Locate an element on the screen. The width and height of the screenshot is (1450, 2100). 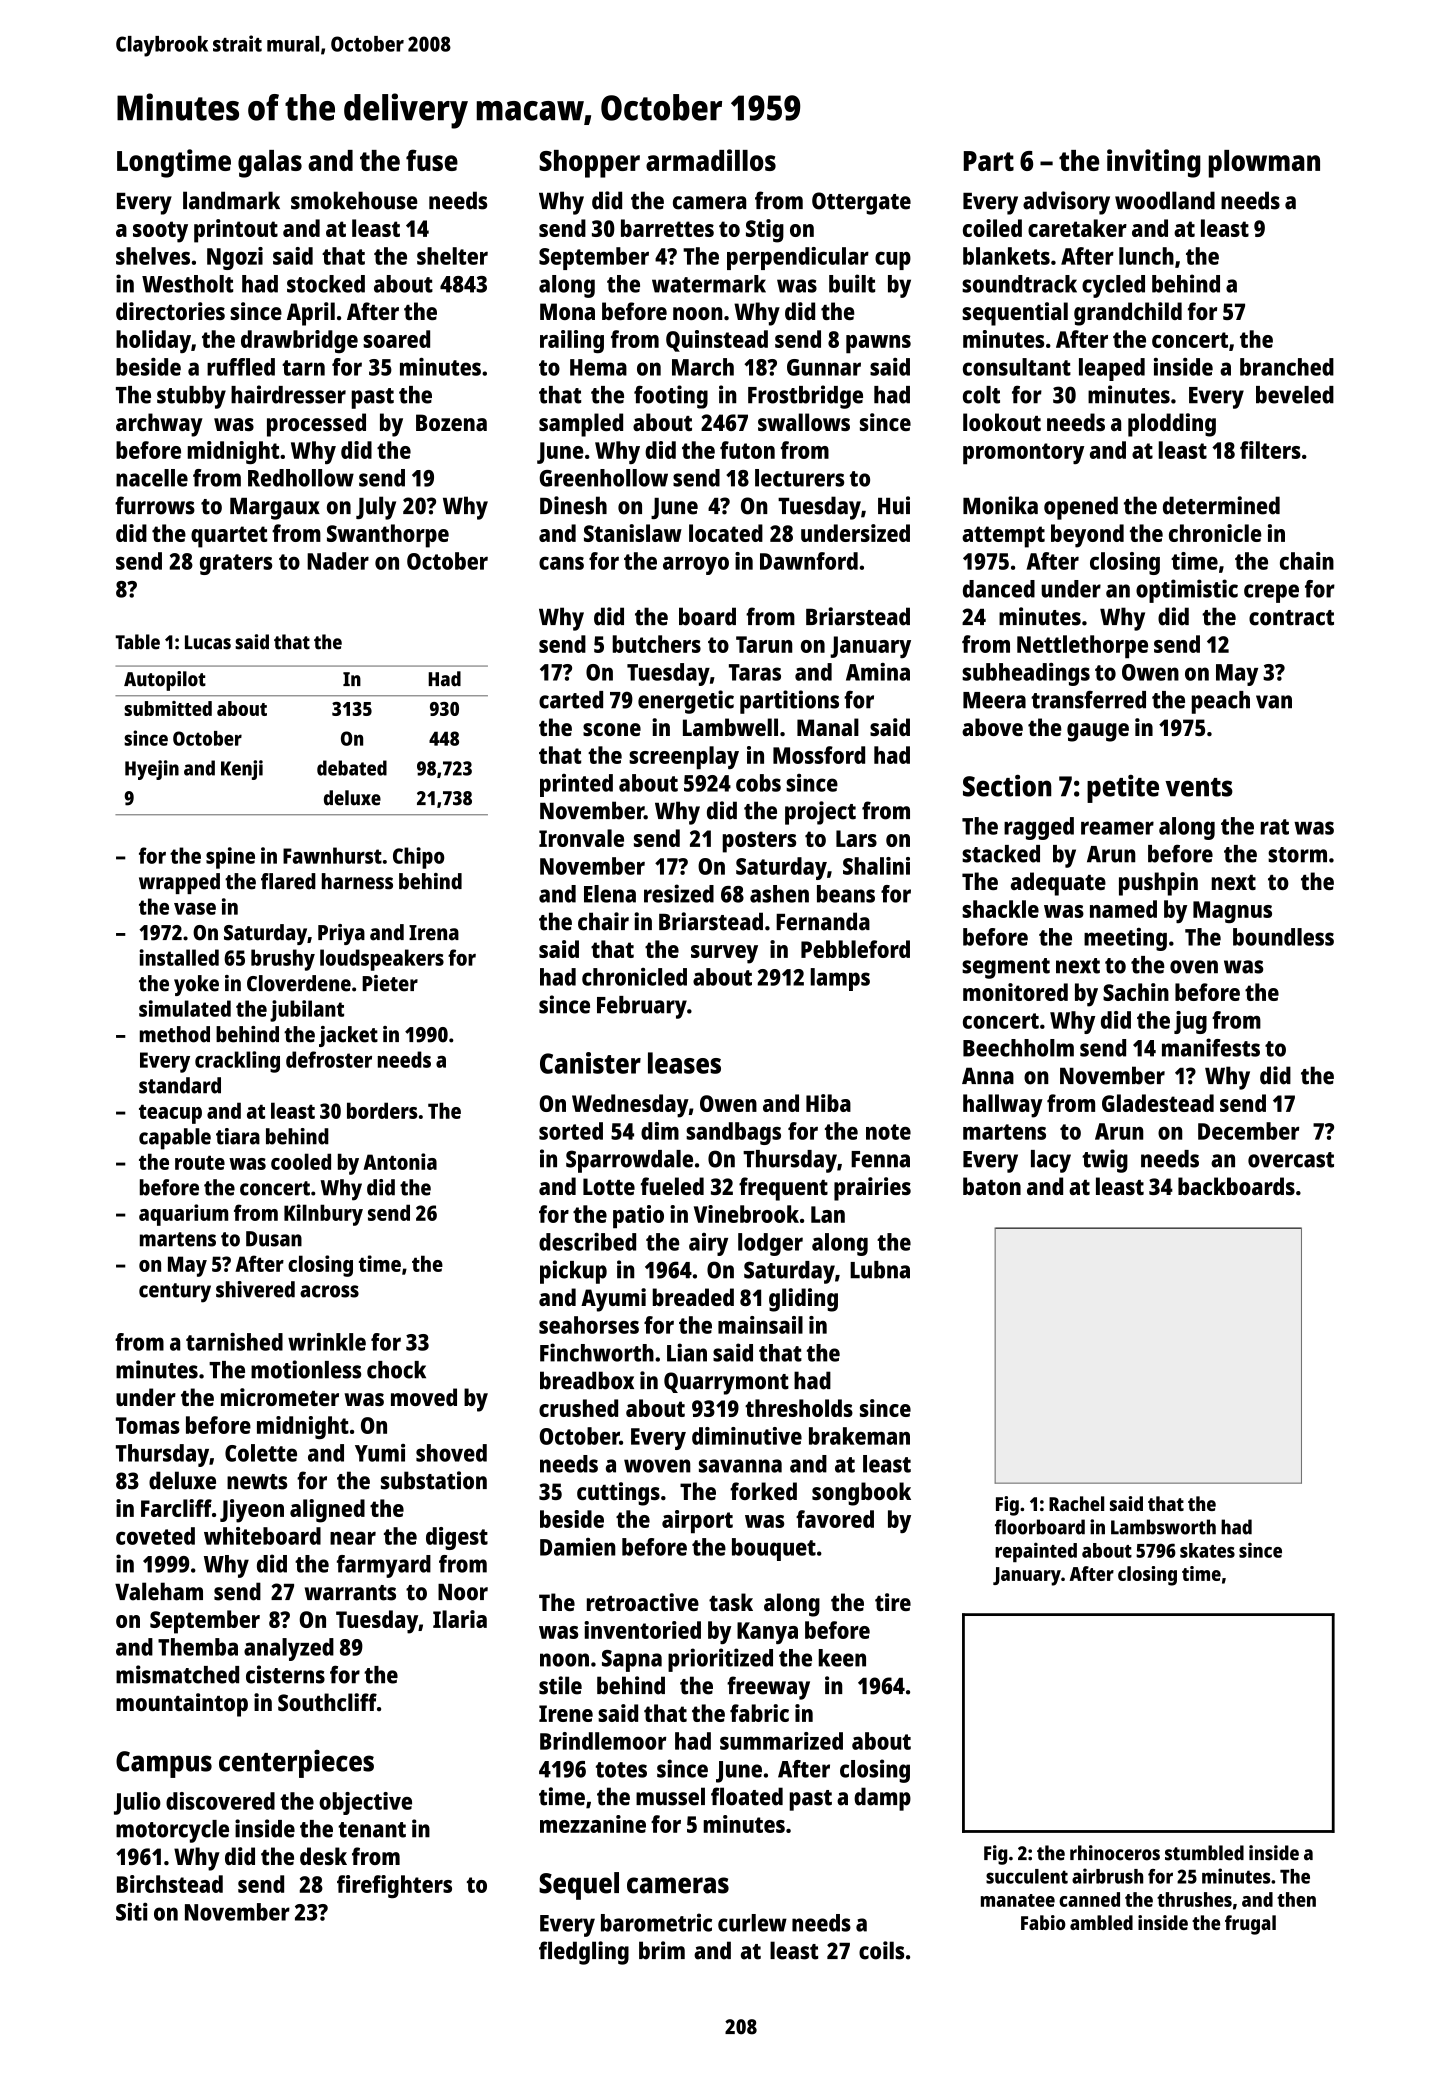
galas is located at coordinates (270, 164).
